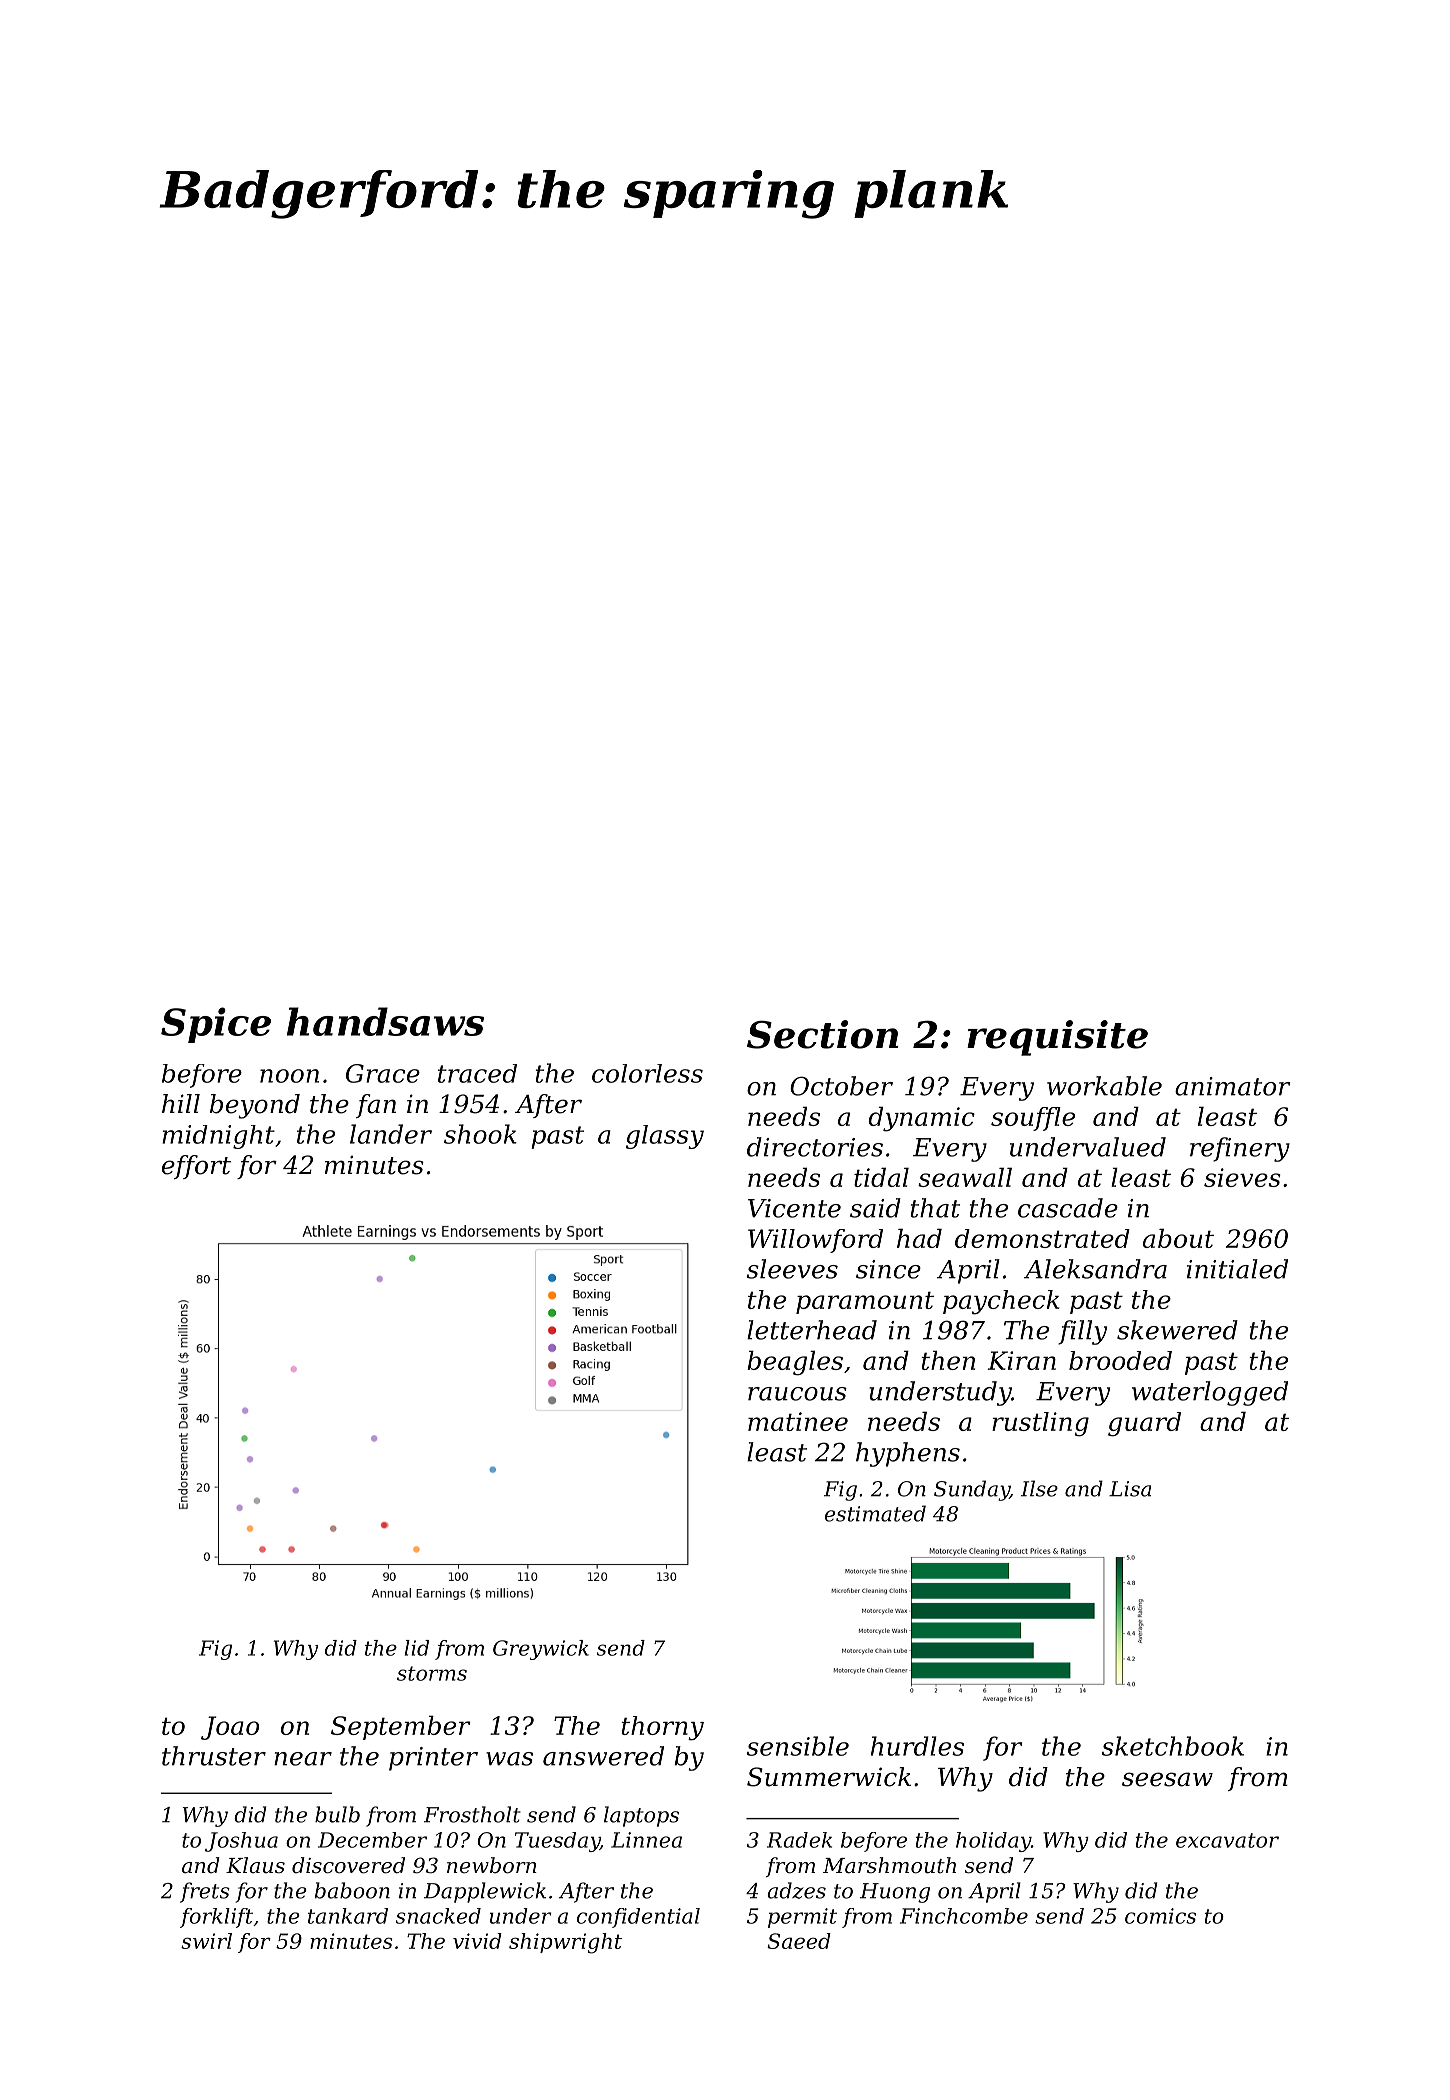 The width and height of the page is (1450, 2100). Describe the element at coordinates (541, 1650) in the page. I see `Greywick` at that location.
